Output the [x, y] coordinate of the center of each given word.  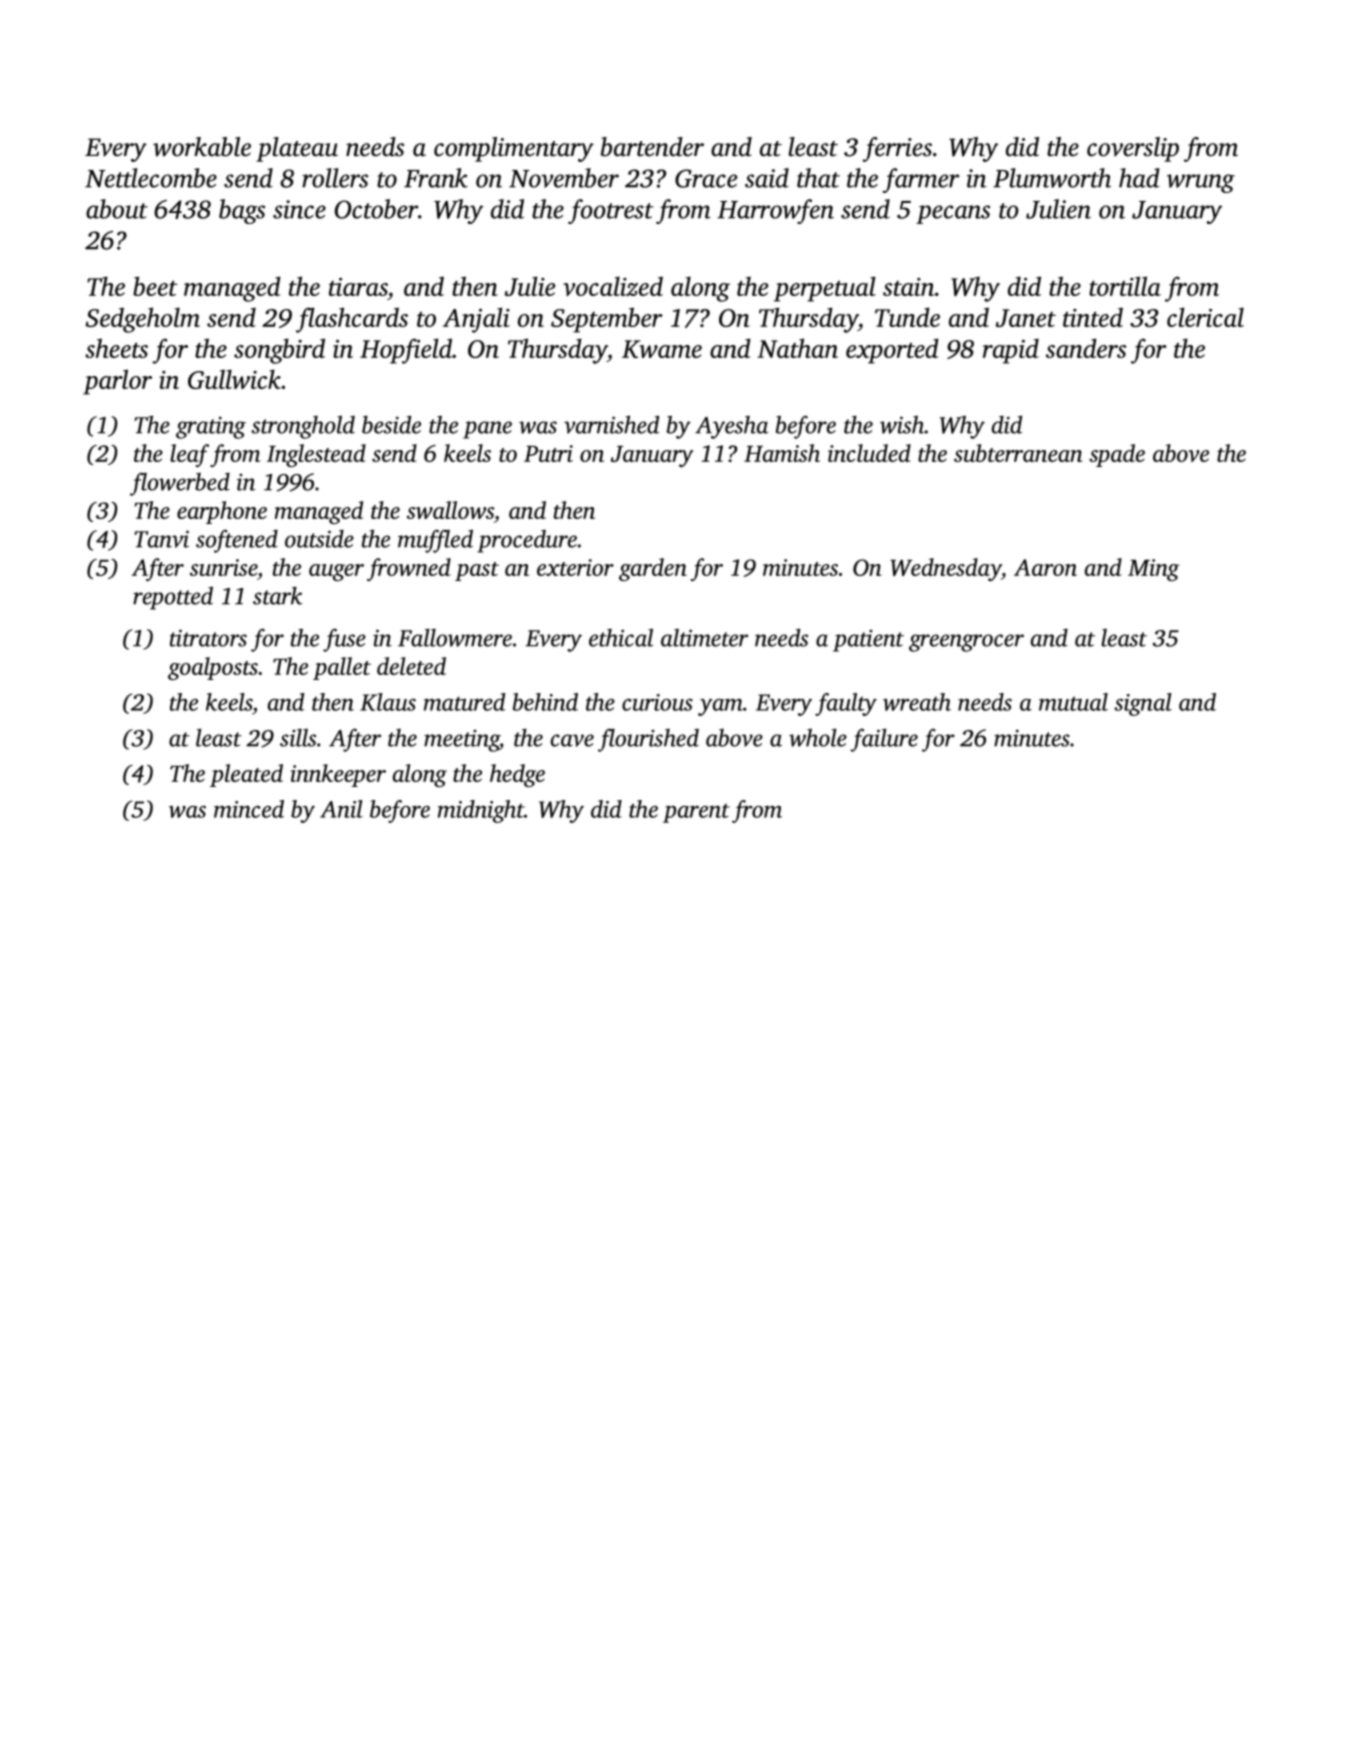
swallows [450, 510]
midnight [481, 811]
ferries [897, 149]
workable [202, 147]
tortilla [1125, 286]
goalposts [213, 668]
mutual [1073, 702]
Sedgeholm [142, 320]
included [869, 453]
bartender [652, 147]
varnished [611, 424]
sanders [1086, 348]
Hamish [782, 453]
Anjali [476, 320]
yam [720, 707]
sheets [116, 348]
